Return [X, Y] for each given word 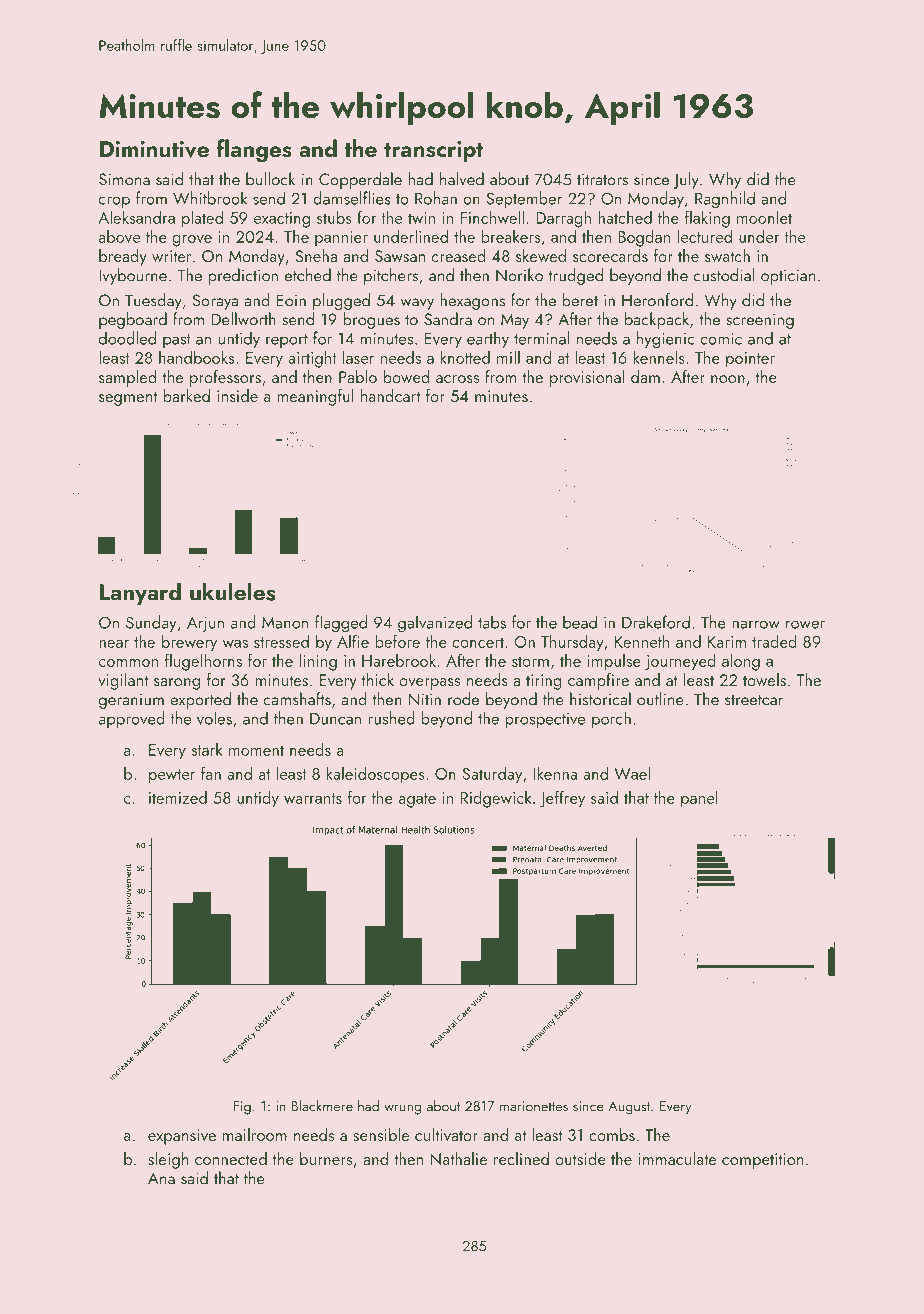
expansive [182, 1137]
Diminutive [154, 149]
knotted [465, 357]
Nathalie [458, 1158]
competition [763, 1161]
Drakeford [656, 622]
